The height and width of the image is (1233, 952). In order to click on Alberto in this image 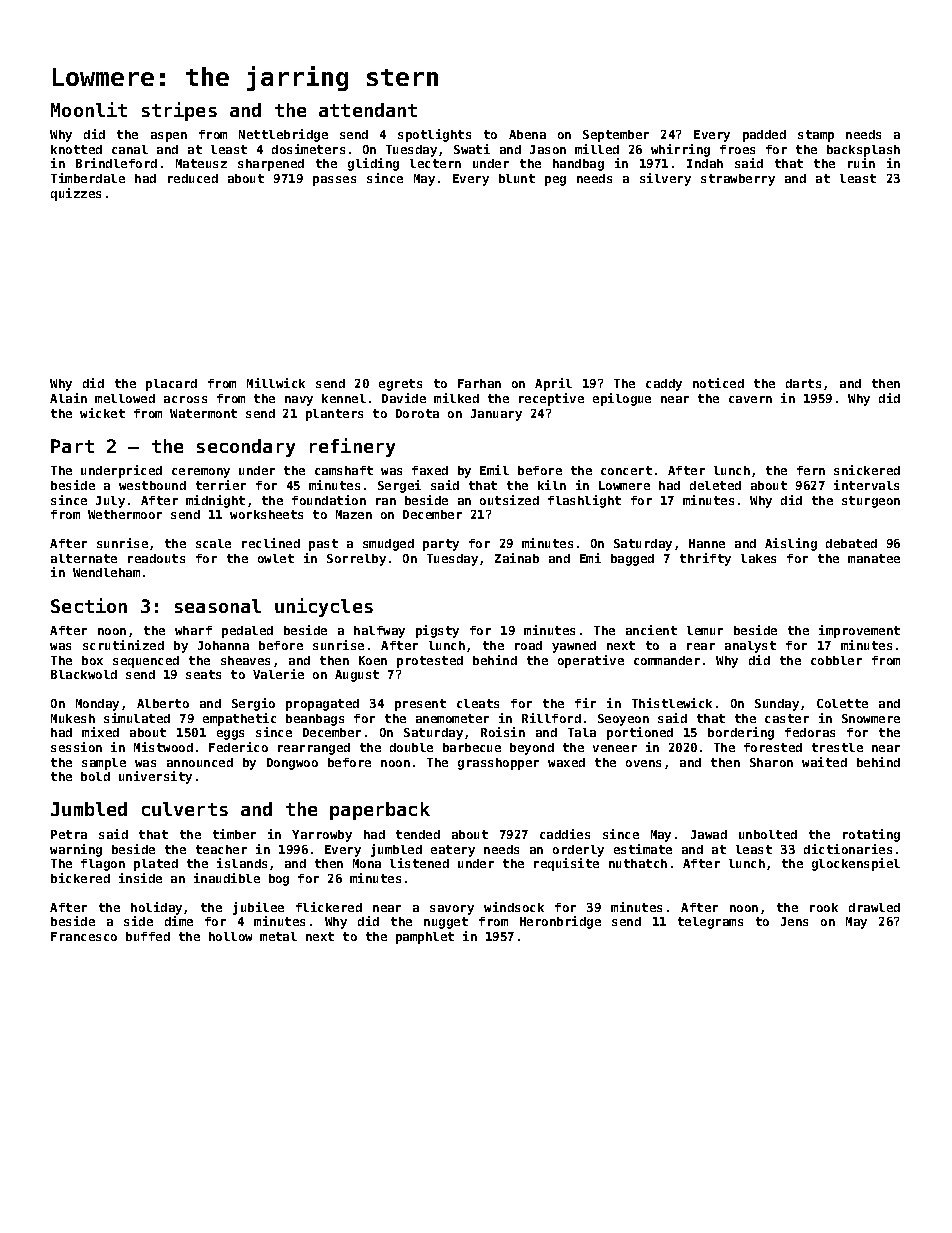, I will do `click(163, 703)`.
